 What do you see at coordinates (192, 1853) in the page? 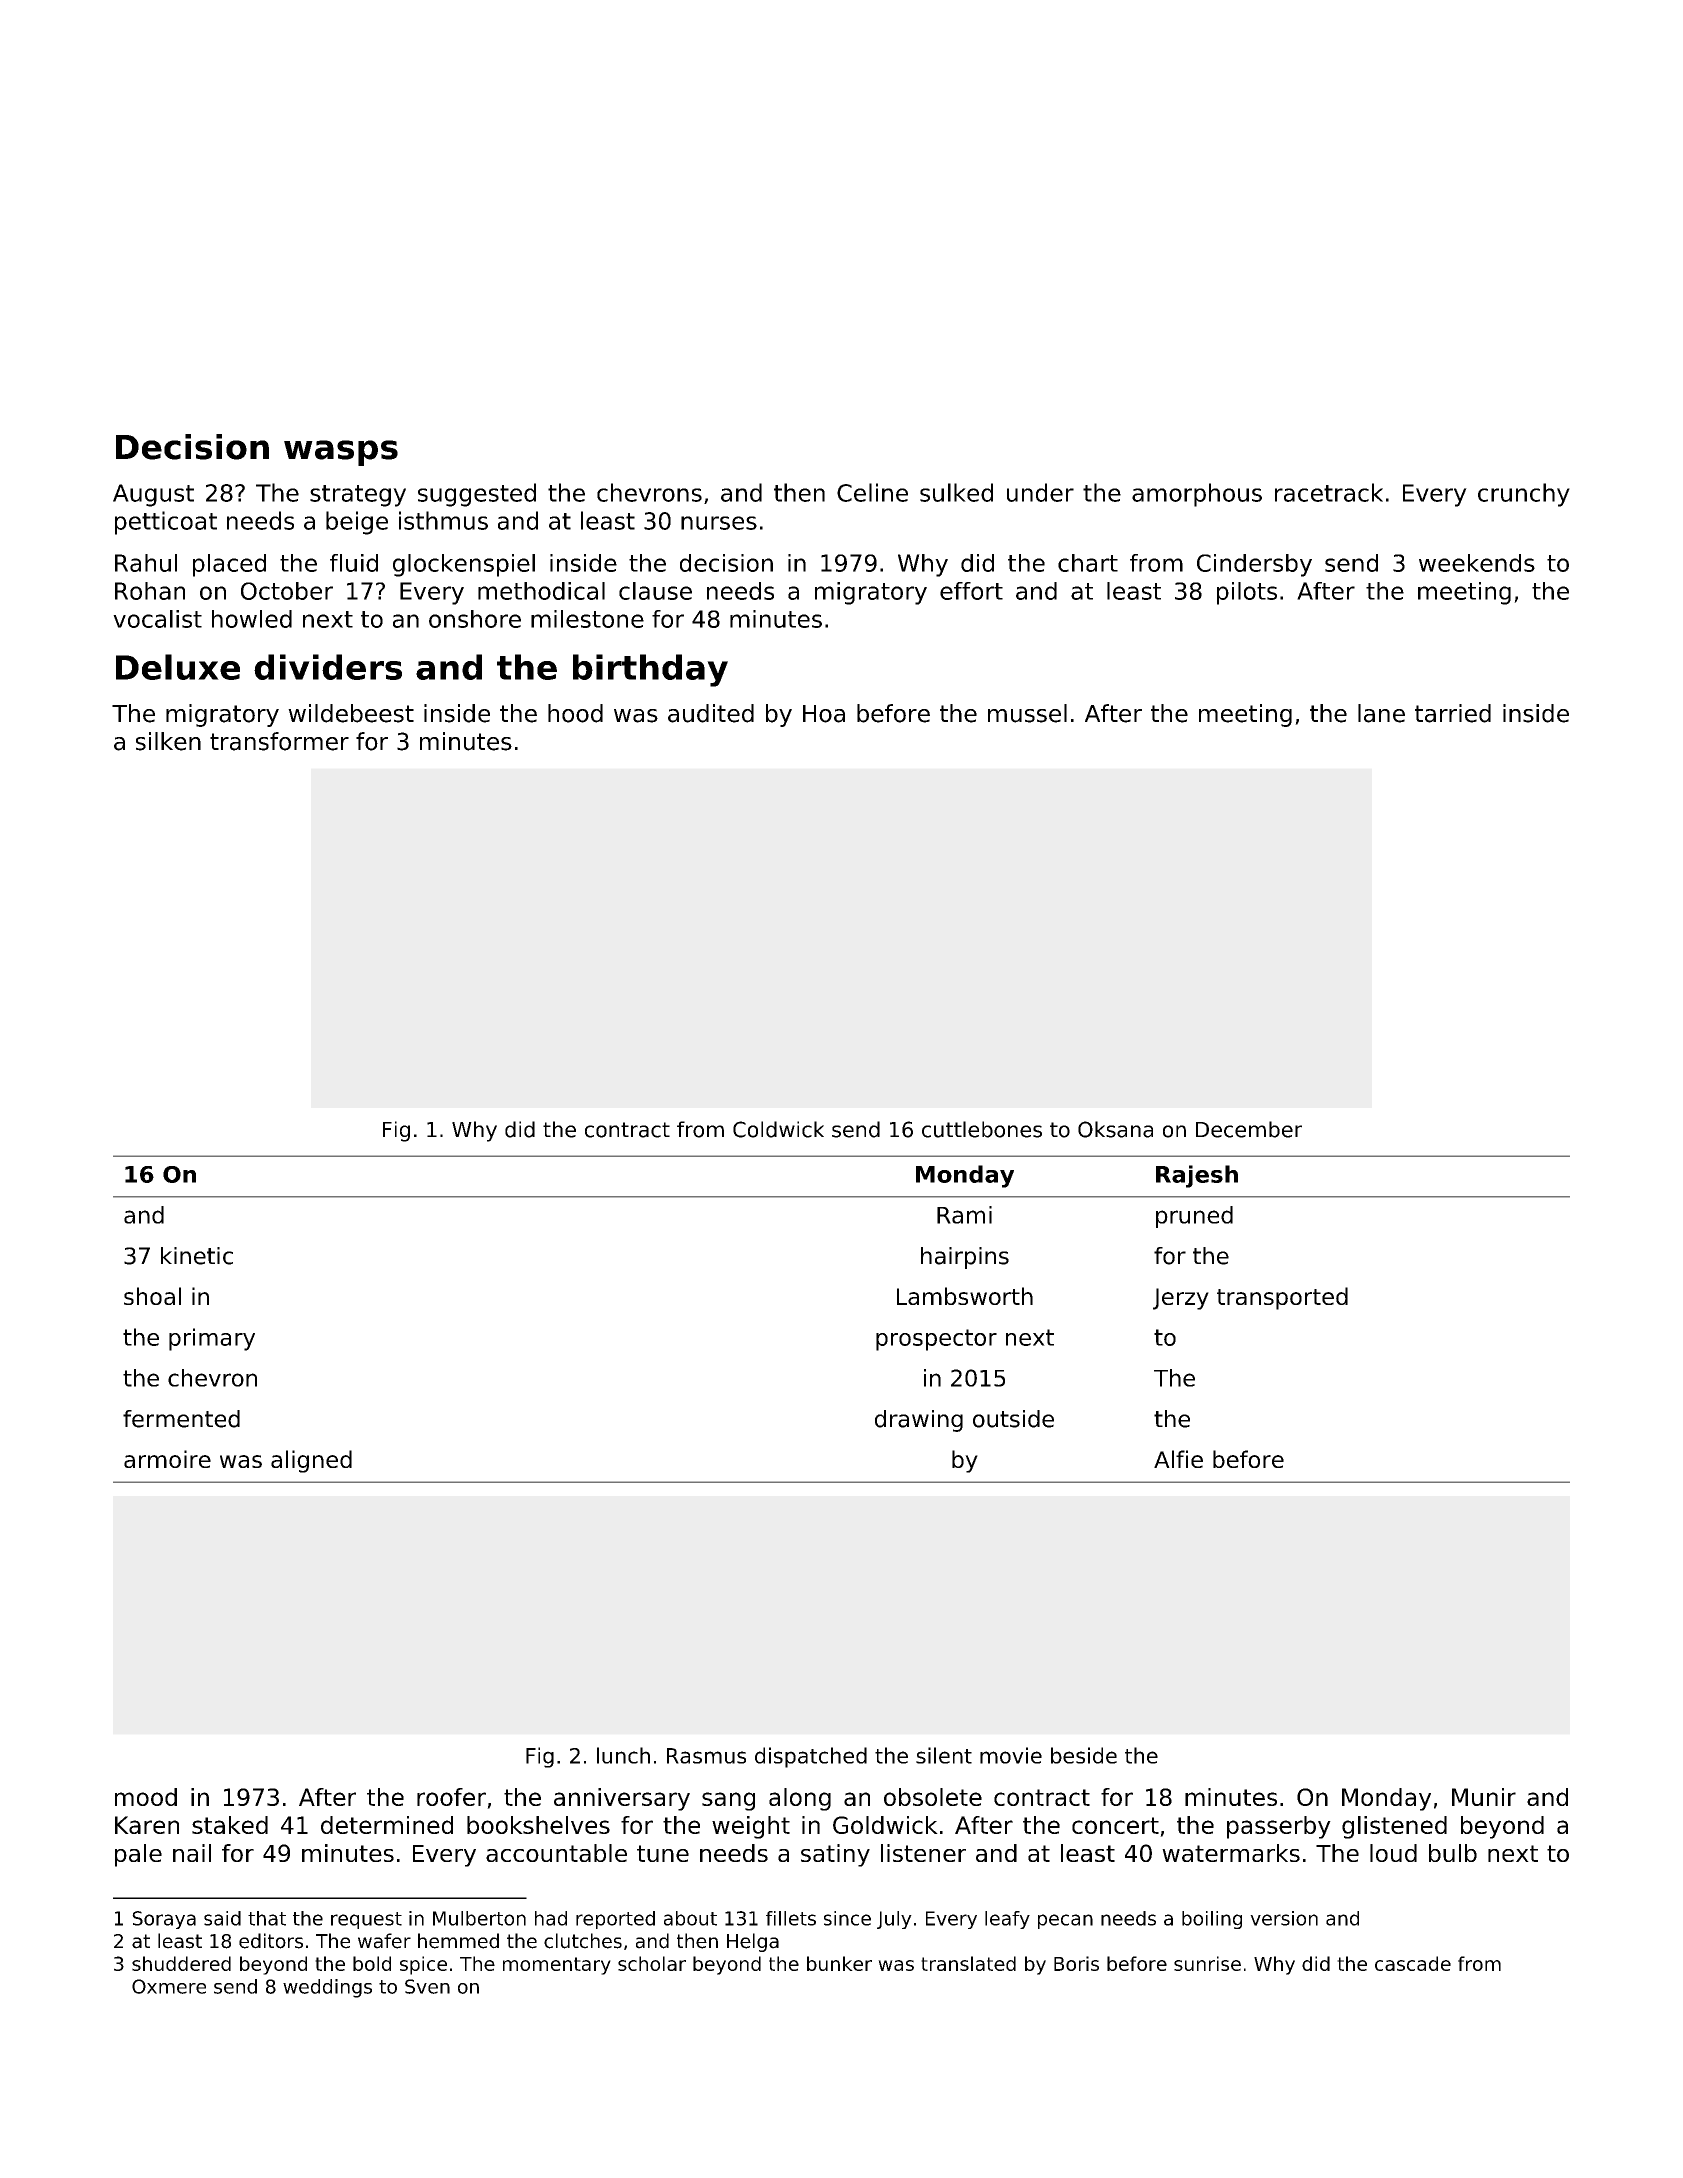
I see `nail` at bounding box center [192, 1853].
